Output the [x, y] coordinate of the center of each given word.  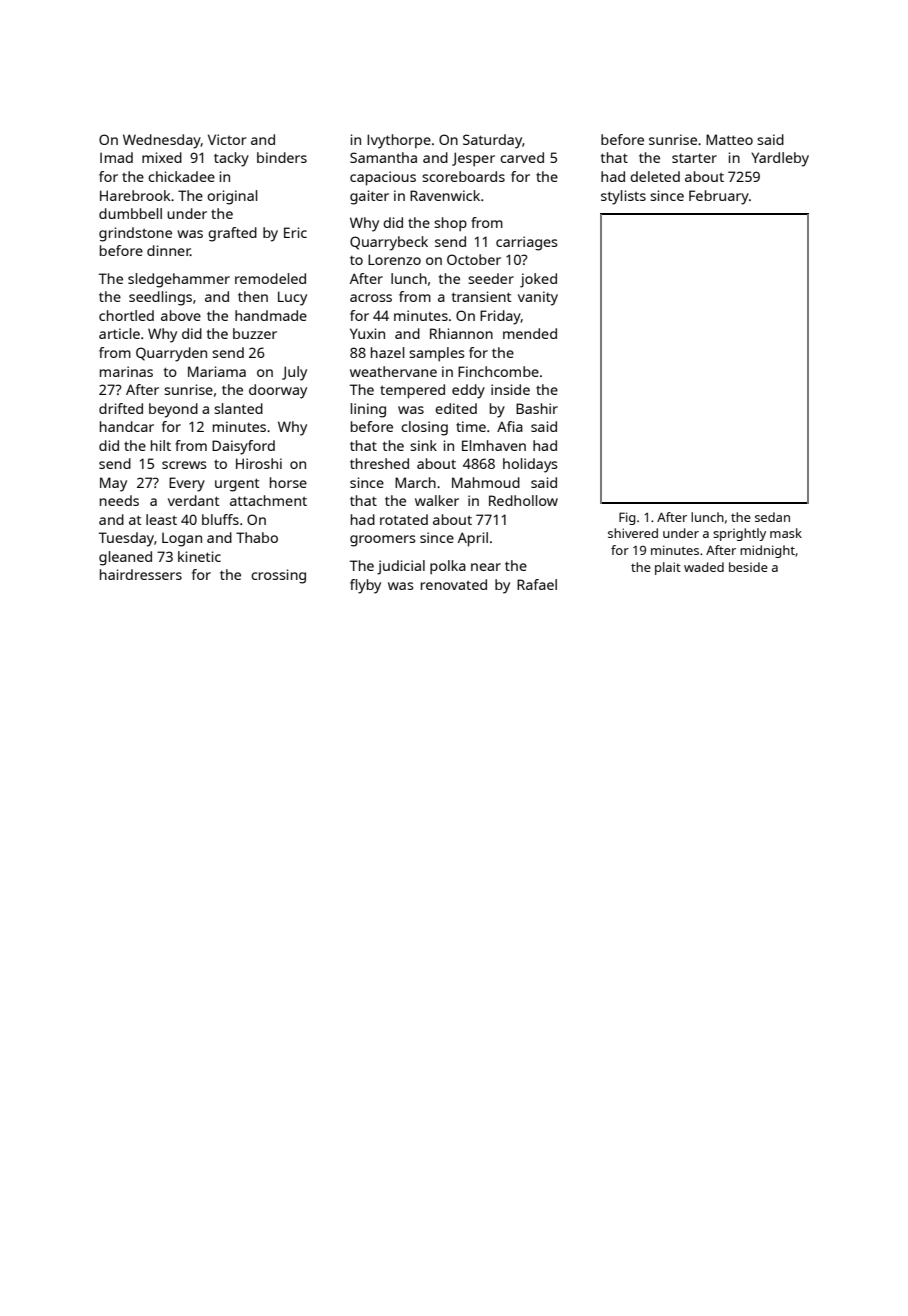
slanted [238, 408]
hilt [161, 445]
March [415, 482]
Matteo [729, 139]
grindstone [135, 234]
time [471, 426]
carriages [527, 243]
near [486, 567]
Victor [227, 139]
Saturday [492, 141]
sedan [772, 517]
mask [786, 533]
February [719, 197]
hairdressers [141, 574]
